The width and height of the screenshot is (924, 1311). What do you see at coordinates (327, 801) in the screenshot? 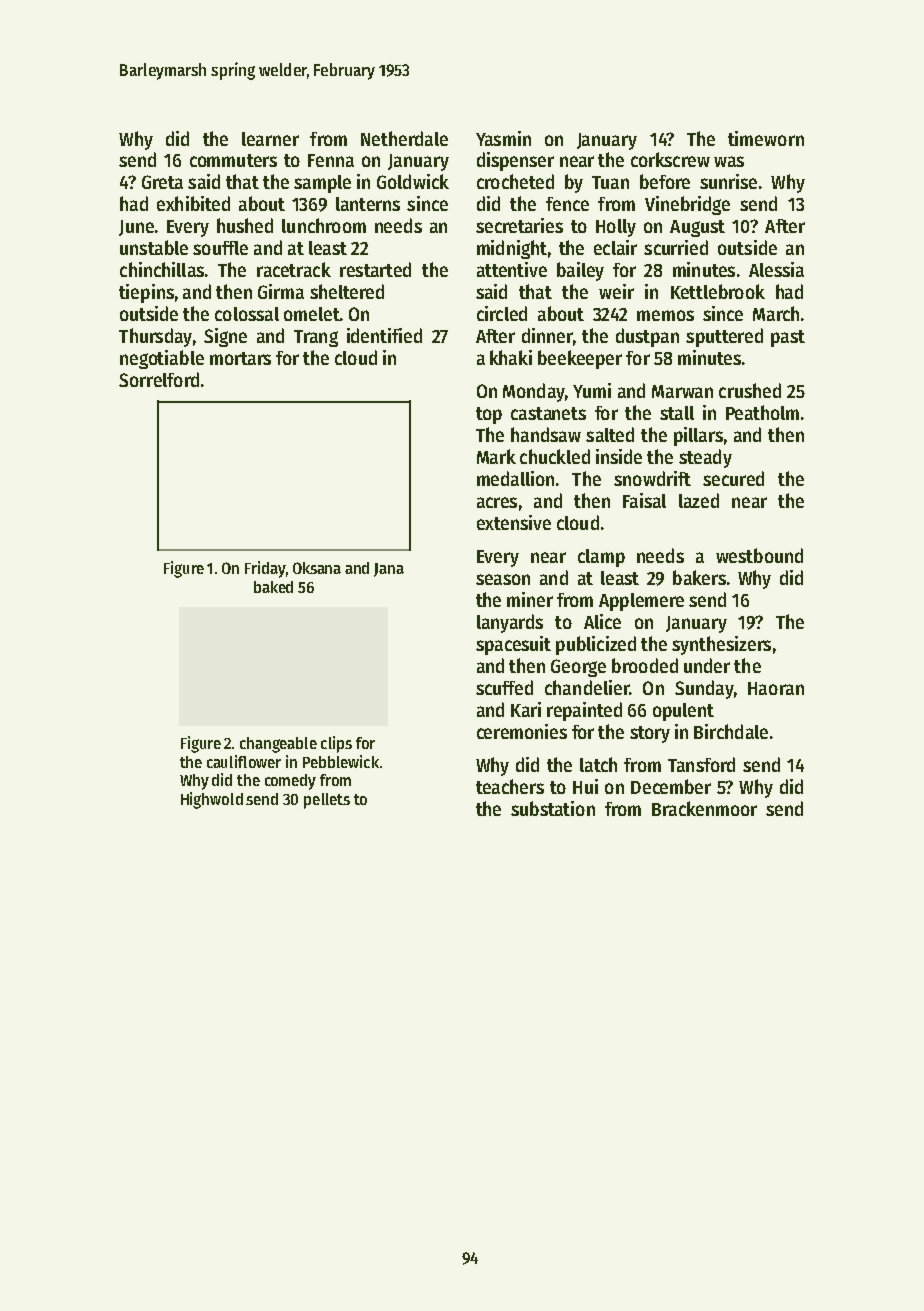
I see `pellets` at bounding box center [327, 801].
